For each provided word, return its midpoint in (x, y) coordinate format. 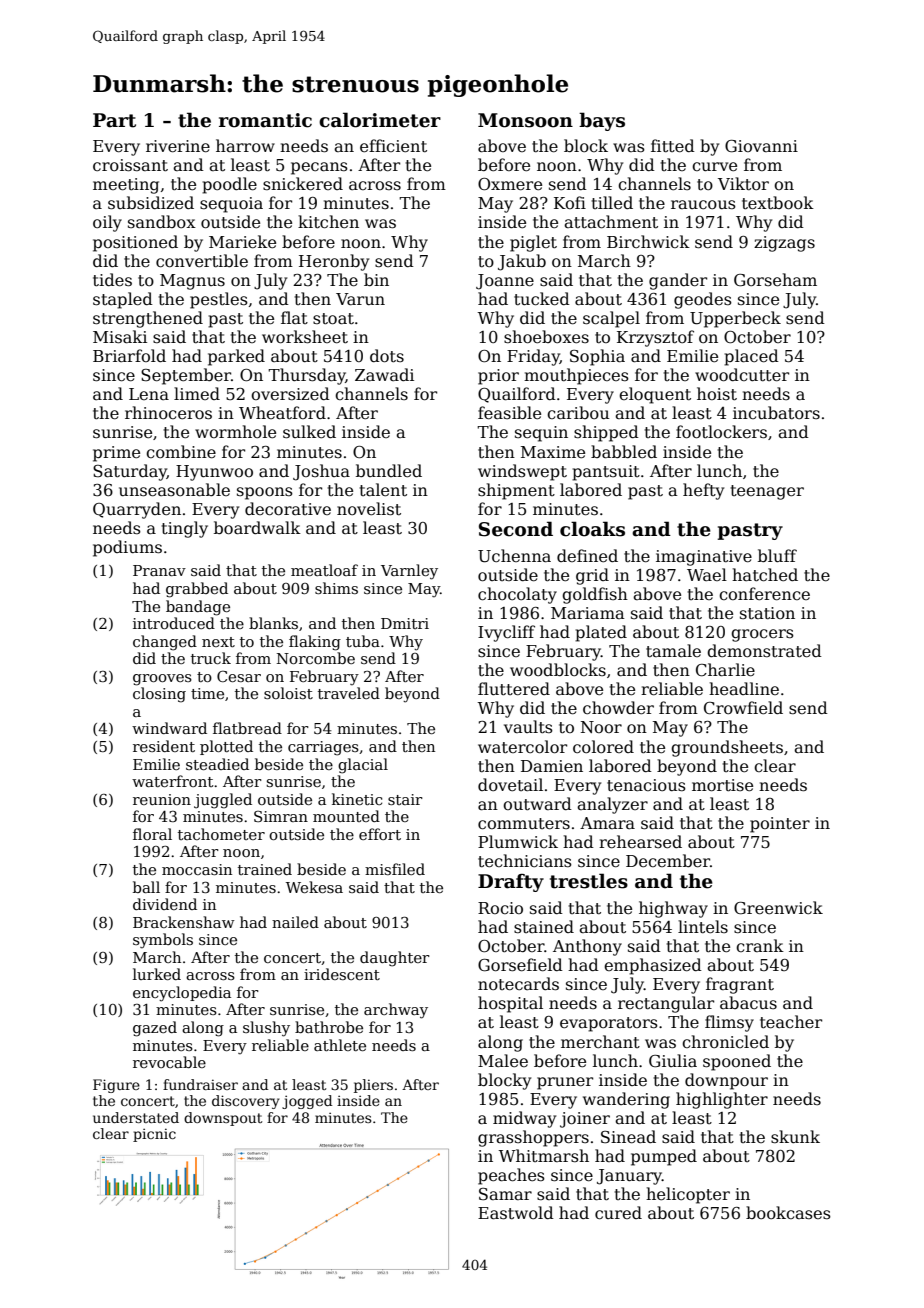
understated (136, 1117)
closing (159, 695)
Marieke (242, 242)
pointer (780, 825)
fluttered (514, 689)
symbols (163, 941)
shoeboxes (546, 337)
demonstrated (764, 651)
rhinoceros (168, 413)
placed (751, 357)
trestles (589, 881)
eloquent (655, 395)
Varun (360, 299)
